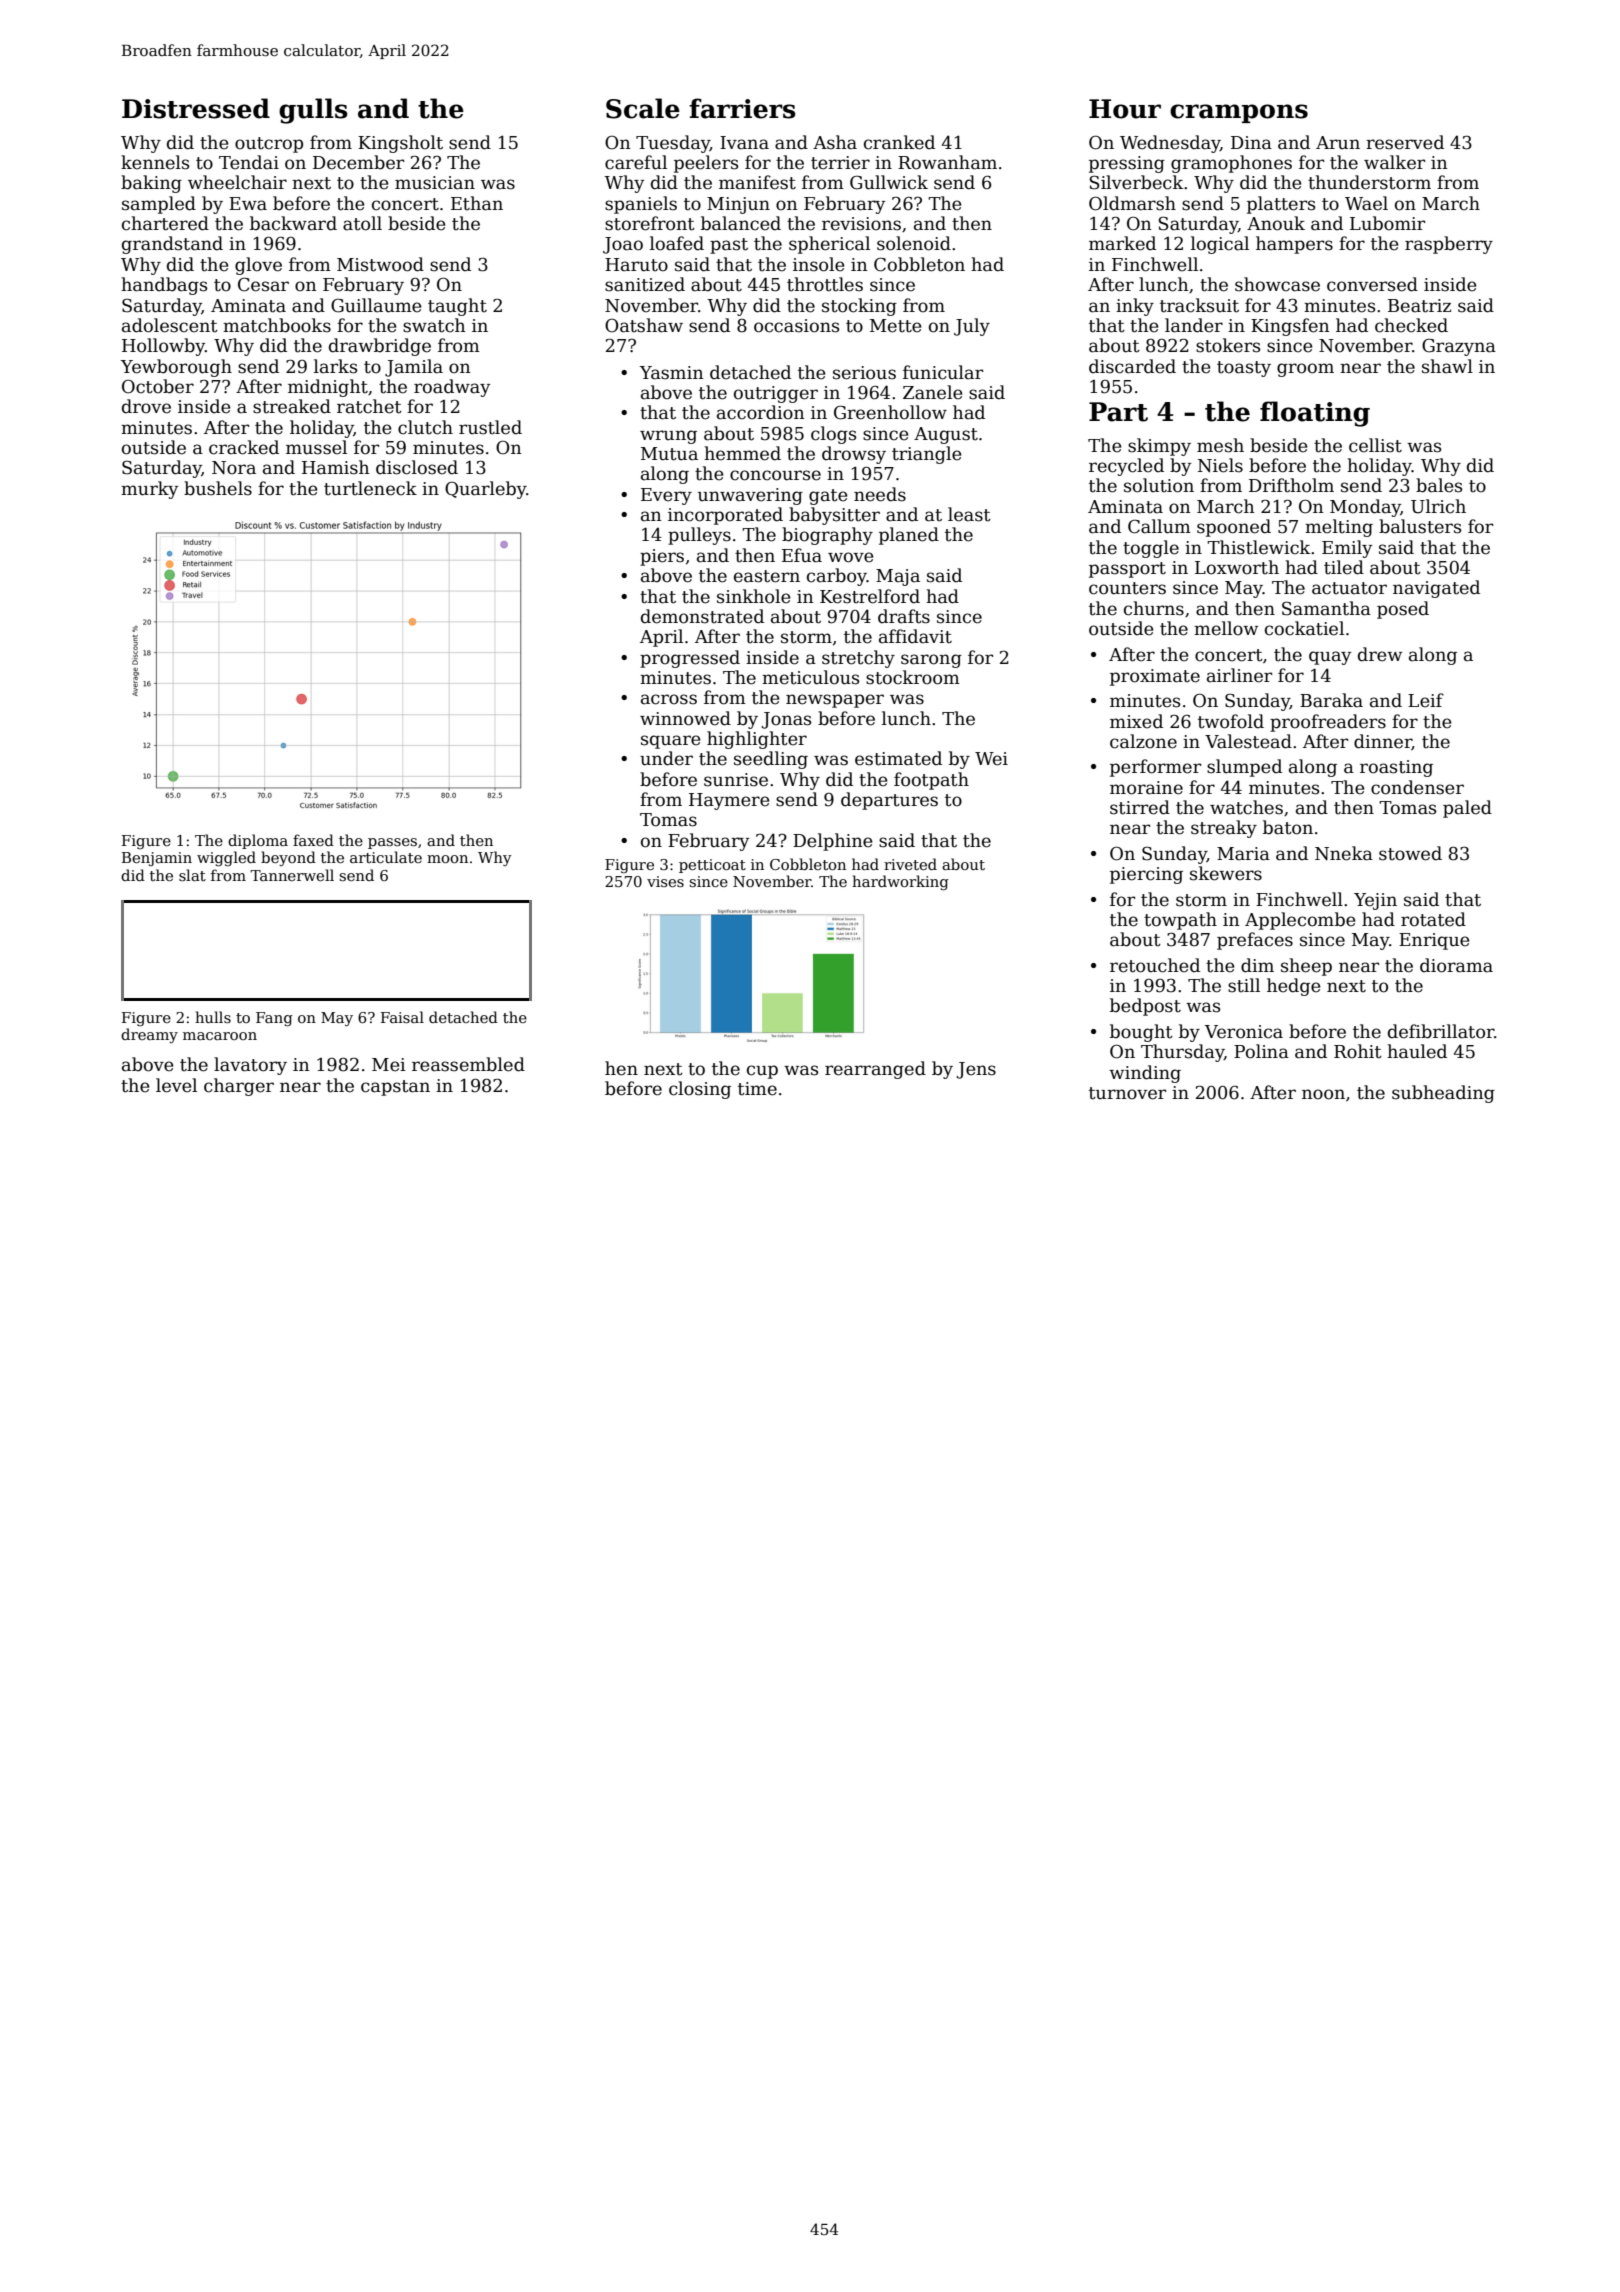 Image resolution: width=1620 pixels, height=2292 pixels. What do you see at coordinates (1372, 284) in the screenshot?
I see `conversed` at bounding box center [1372, 284].
